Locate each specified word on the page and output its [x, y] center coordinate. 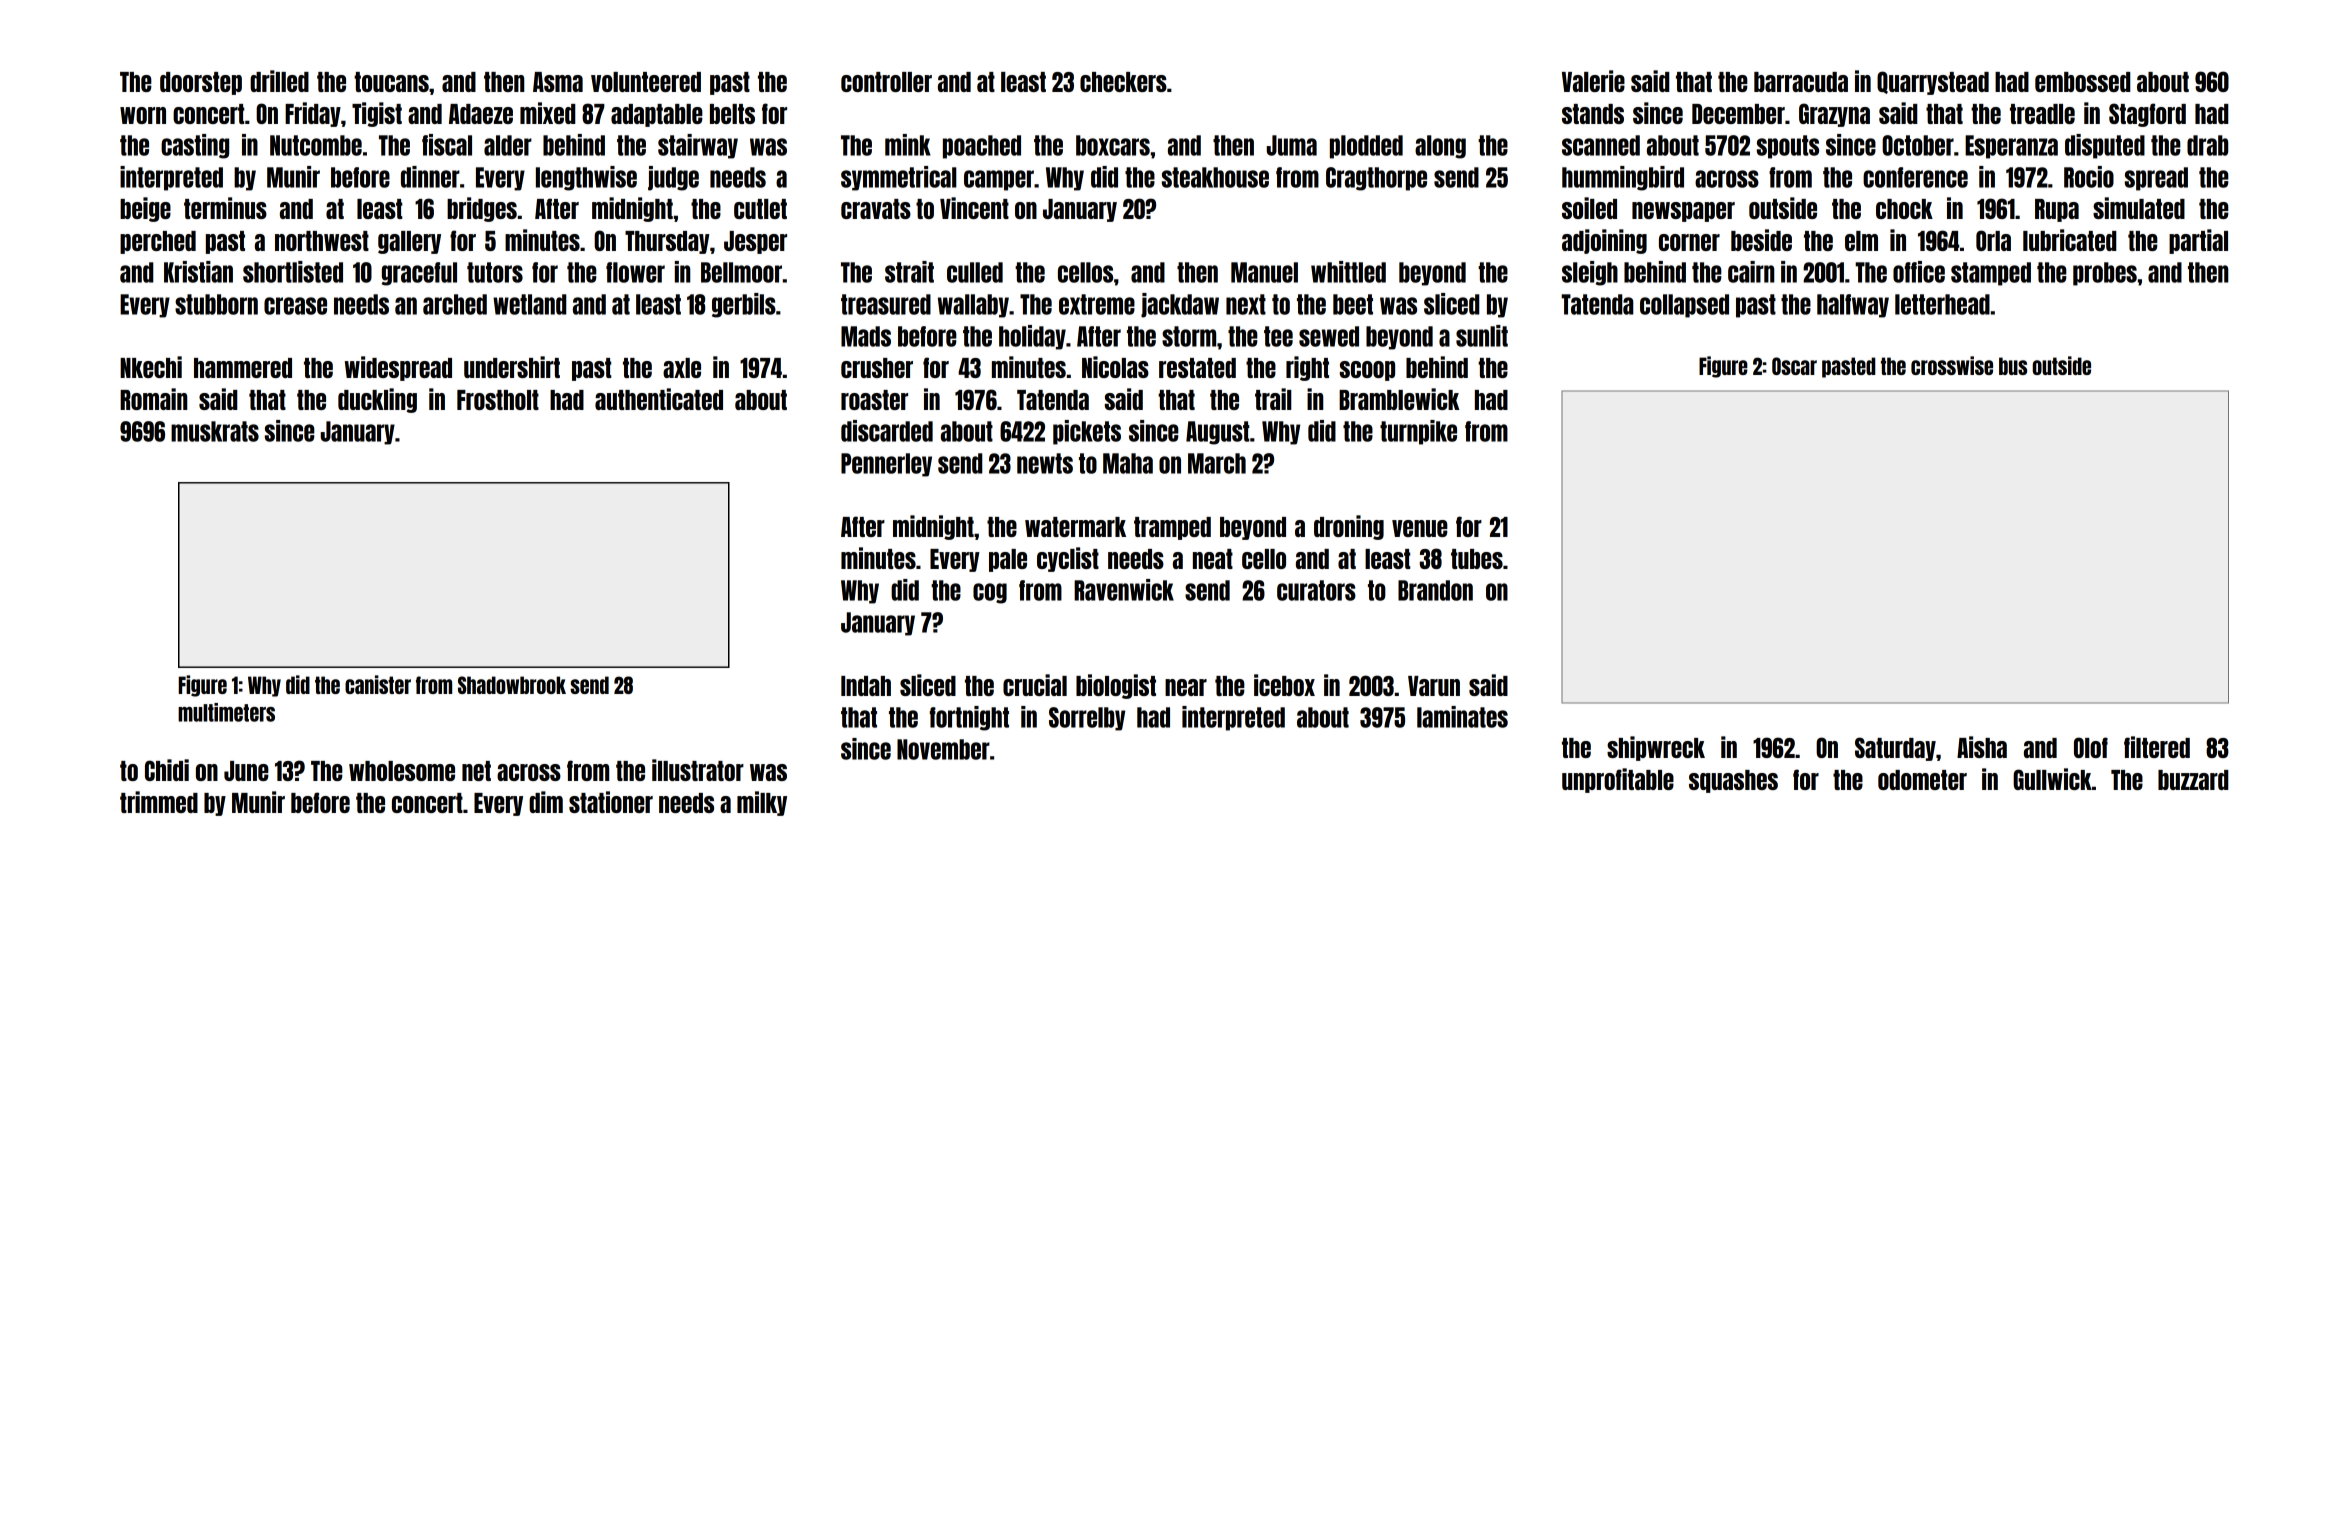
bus [2013, 366]
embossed [2082, 82]
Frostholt [498, 400]
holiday [1032, 337]
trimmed [159, 802]
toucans [391, 82]
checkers [1123, 82]
